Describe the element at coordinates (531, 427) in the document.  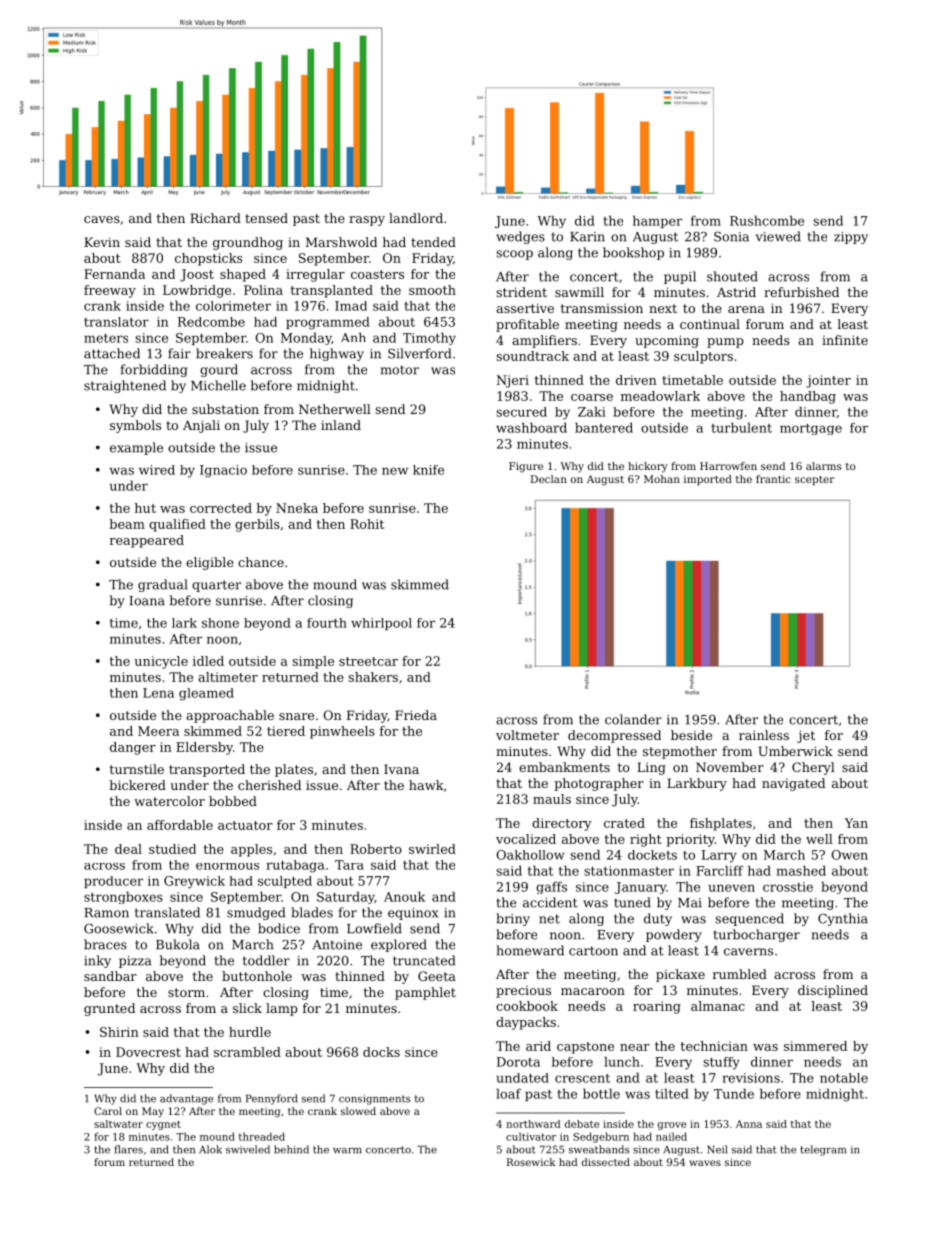
I see `washboard` at that location.
